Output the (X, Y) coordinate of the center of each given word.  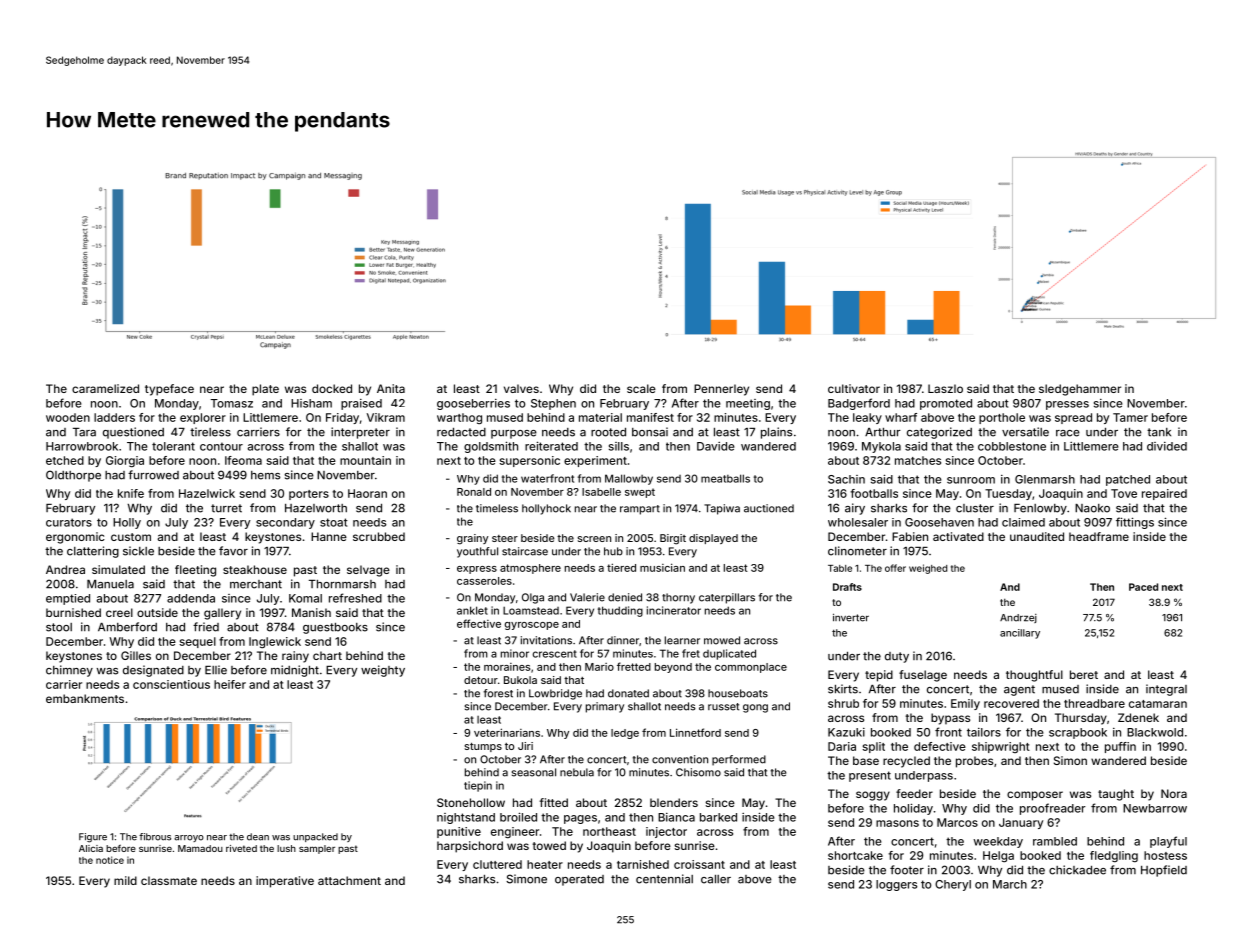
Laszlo (945, 388)
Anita (391, 388)
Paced (1143, 587)
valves (521, 388)
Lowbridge (555, 694)
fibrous (155, 837)
